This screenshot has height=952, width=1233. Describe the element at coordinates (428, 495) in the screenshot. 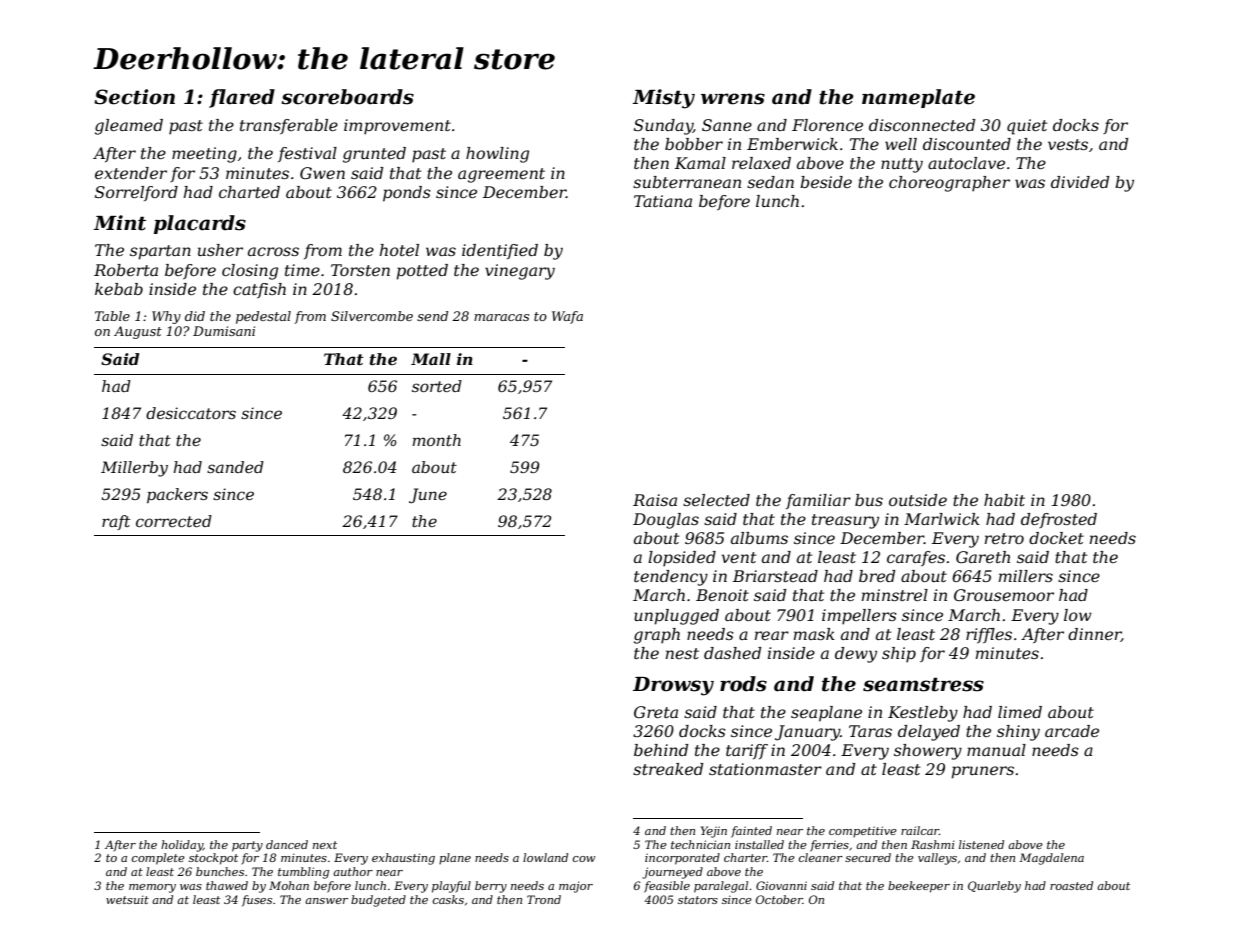

I see `June` at that location.
